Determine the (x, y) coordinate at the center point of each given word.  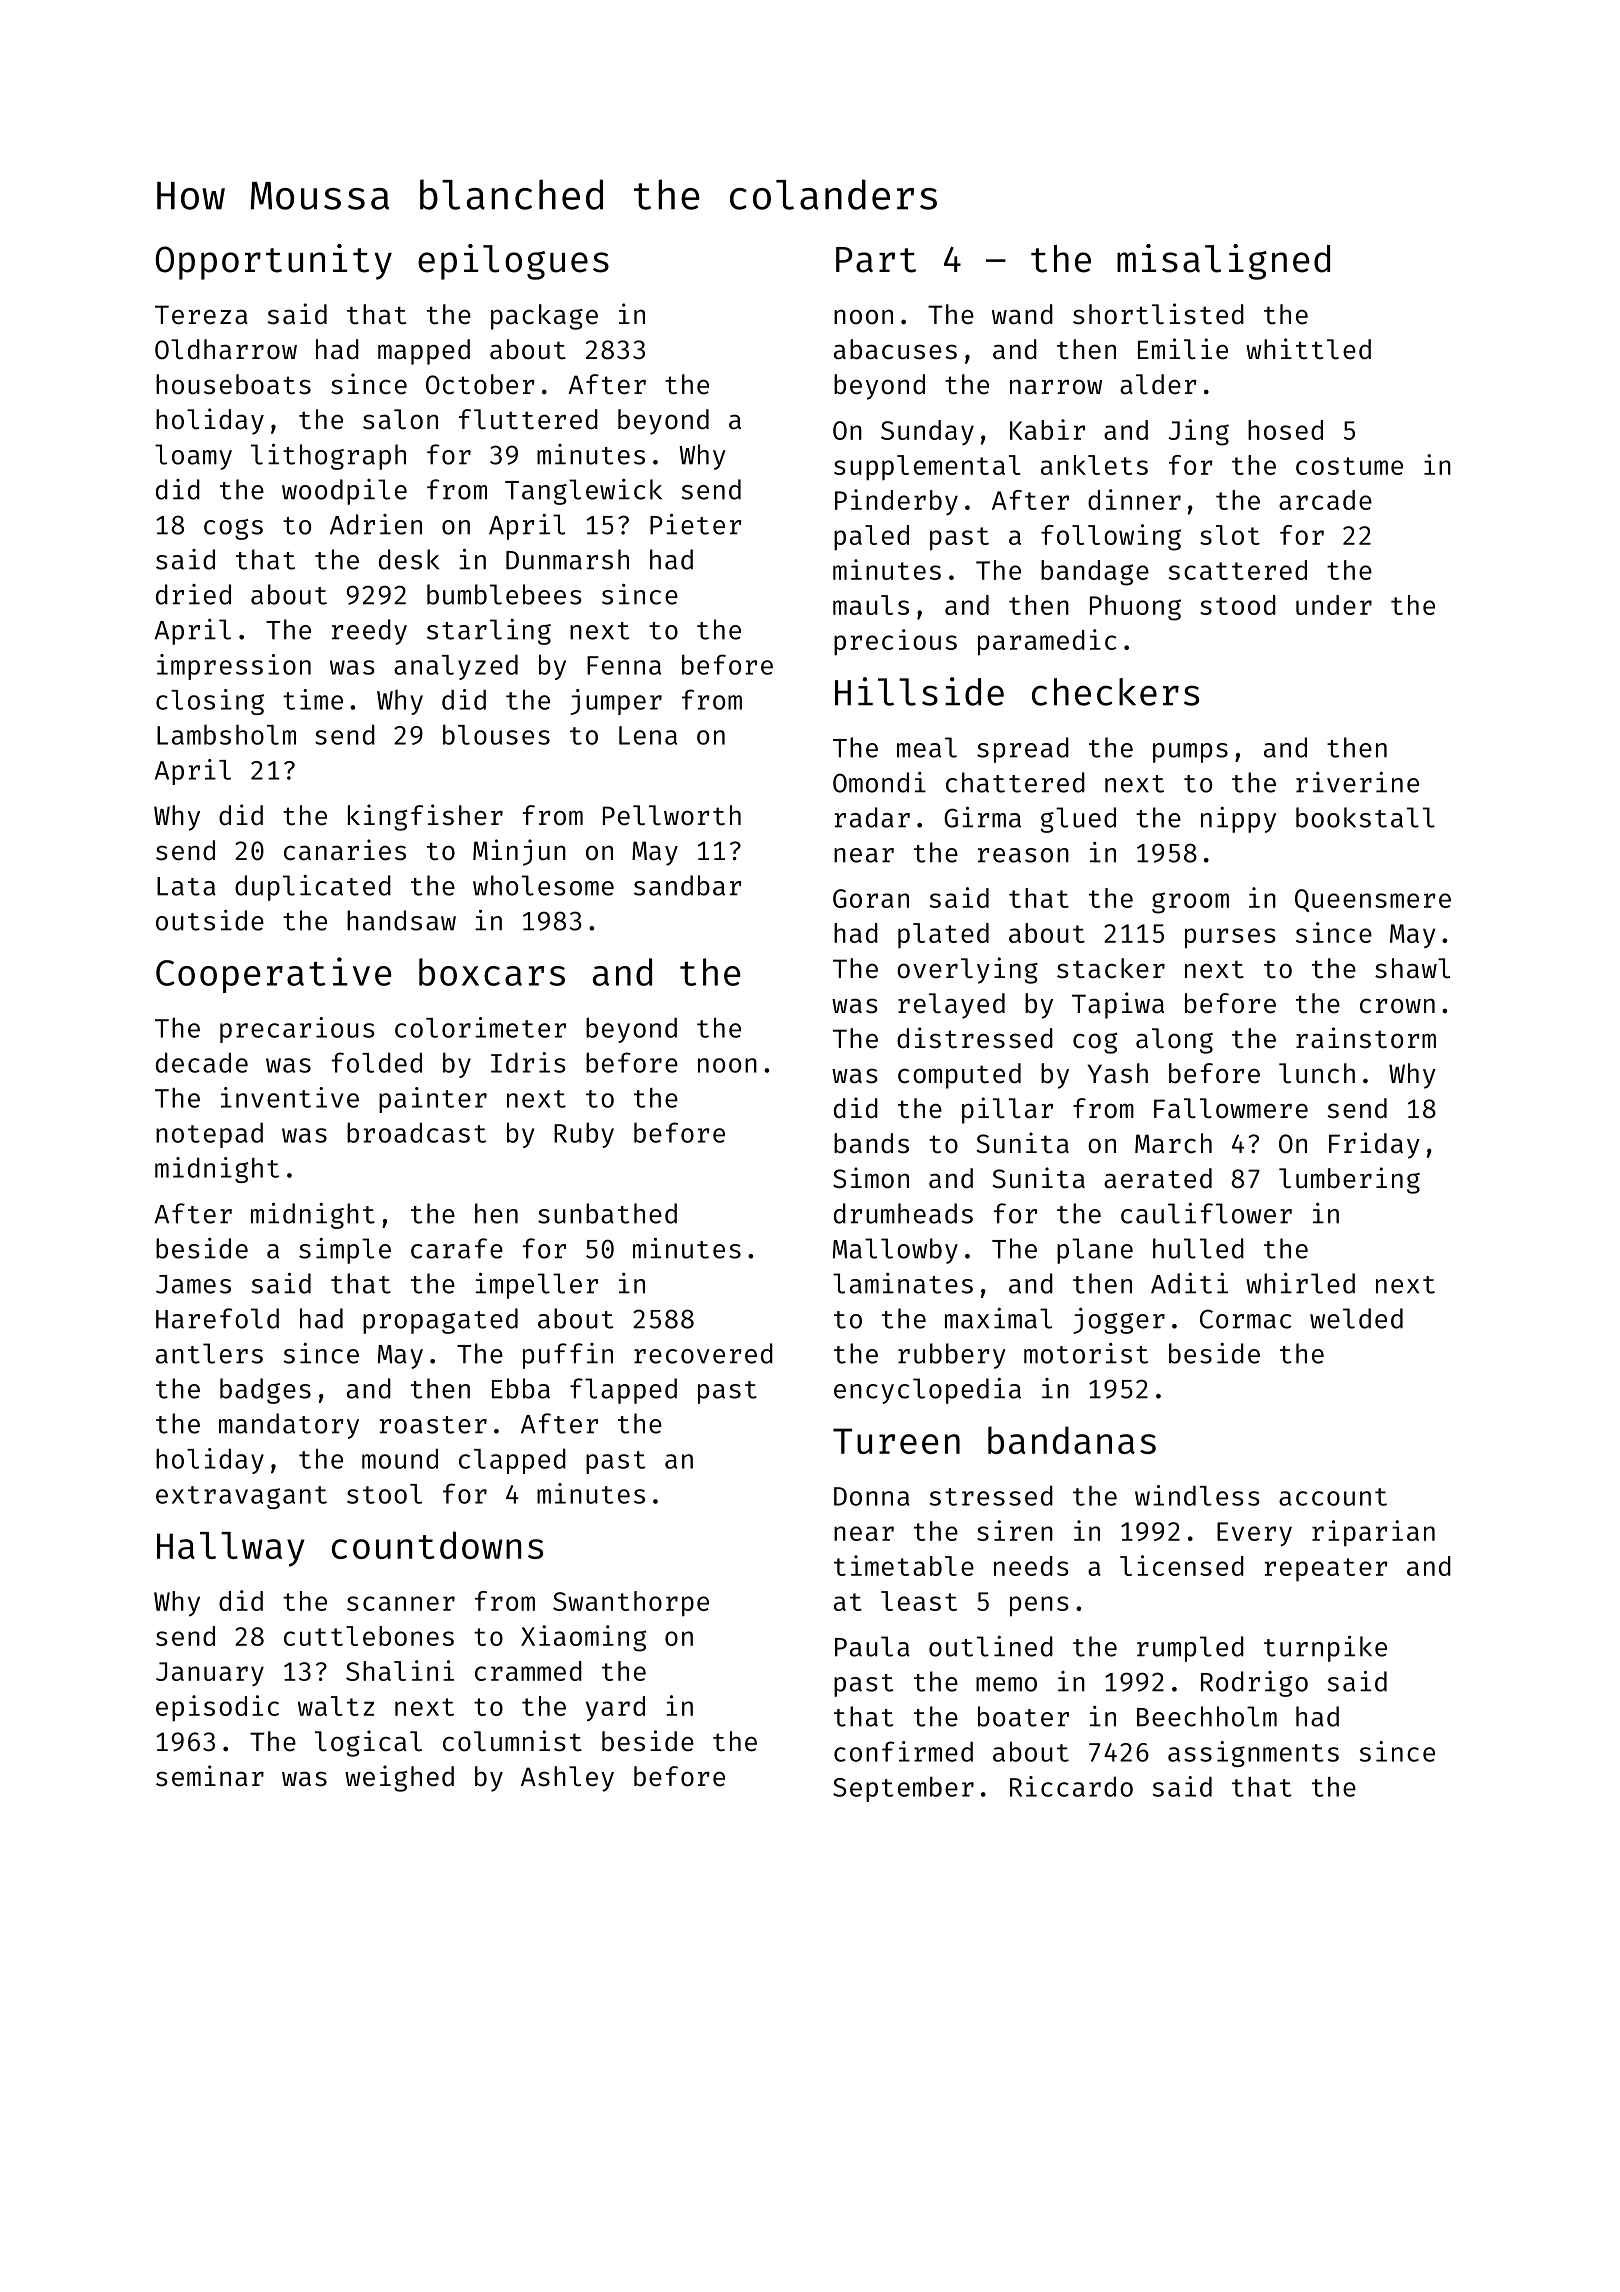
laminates (903, 1283)
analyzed (456, 667)
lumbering (1349, 1180)
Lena (648, 735)
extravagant (241, 1497)
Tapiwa (1118, 1005)
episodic (217, 1708)
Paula (872, 1646)
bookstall (1365, 817)
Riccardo (1071, 1786)
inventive (290, 1097)
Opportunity (273, 262)
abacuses (895, 349)
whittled (1308, 349)
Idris (528, 1062)
